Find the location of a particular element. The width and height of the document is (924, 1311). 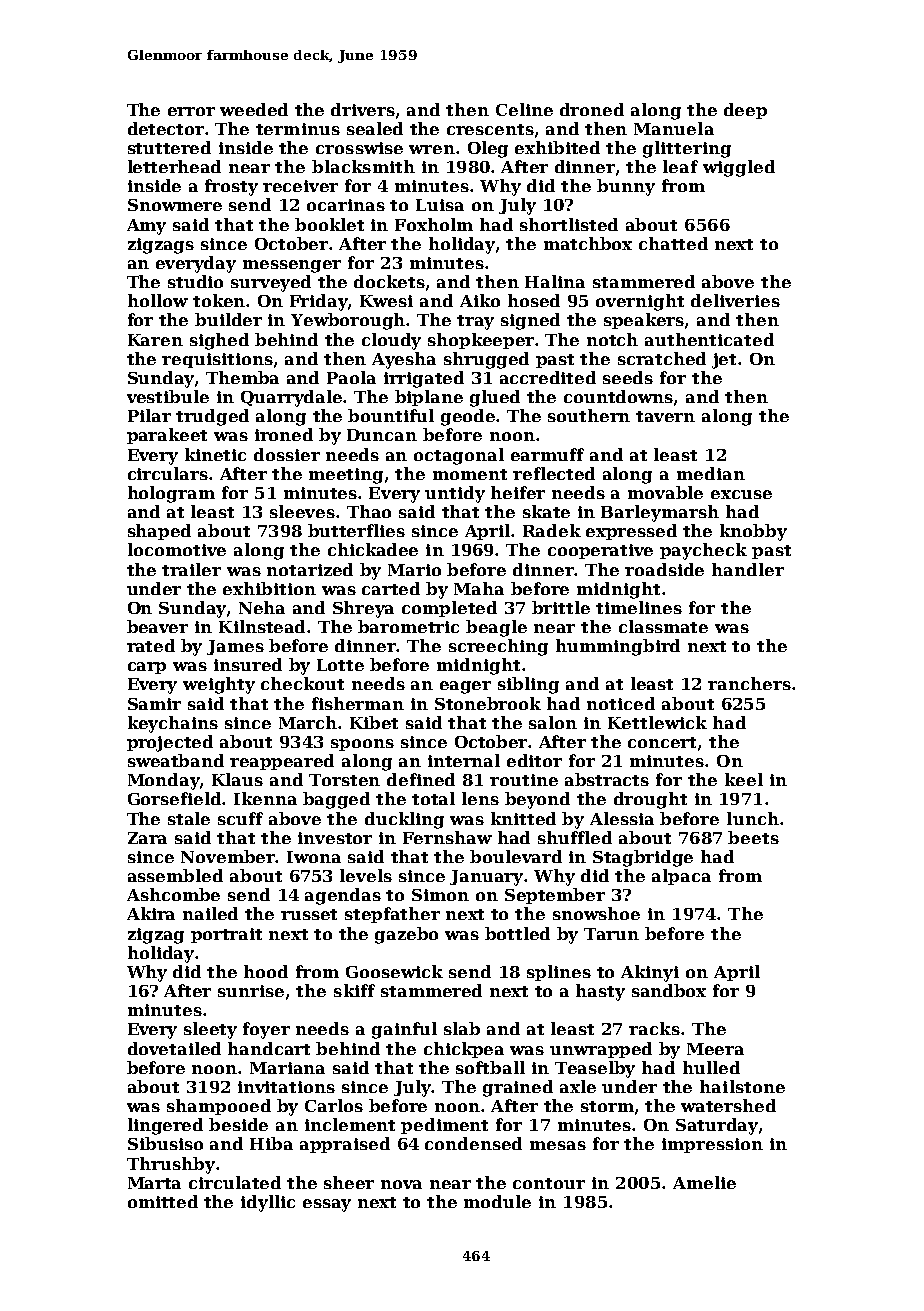

deep is located at coordinates (745, 111).
